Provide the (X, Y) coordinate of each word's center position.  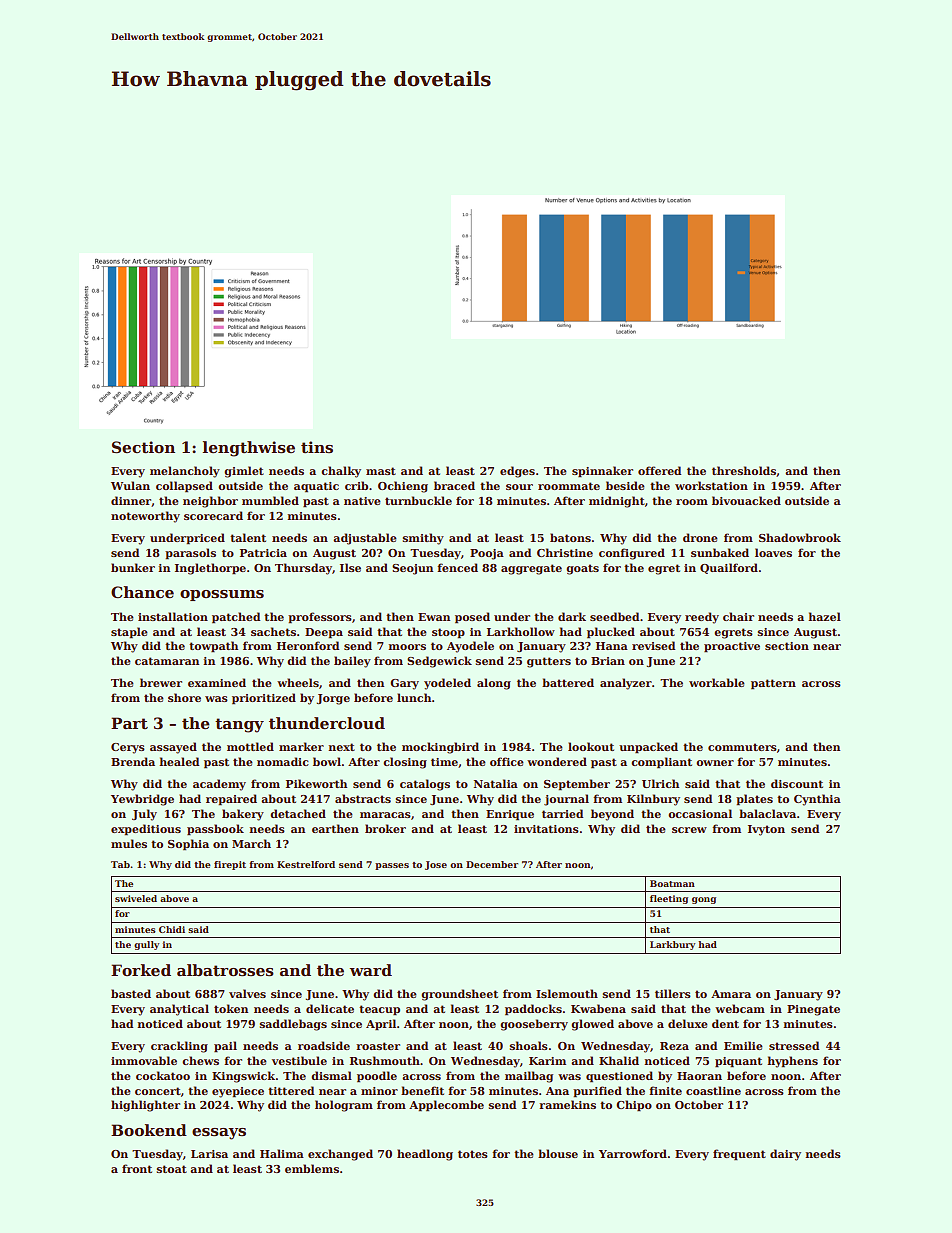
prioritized (264, 699)
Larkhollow (521, 631)
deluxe (688, 1023)
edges (517, 472)
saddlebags (293, 1025)
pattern (773, 684)
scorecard (213, 515)
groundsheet (459, 995)
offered (659, 470)
